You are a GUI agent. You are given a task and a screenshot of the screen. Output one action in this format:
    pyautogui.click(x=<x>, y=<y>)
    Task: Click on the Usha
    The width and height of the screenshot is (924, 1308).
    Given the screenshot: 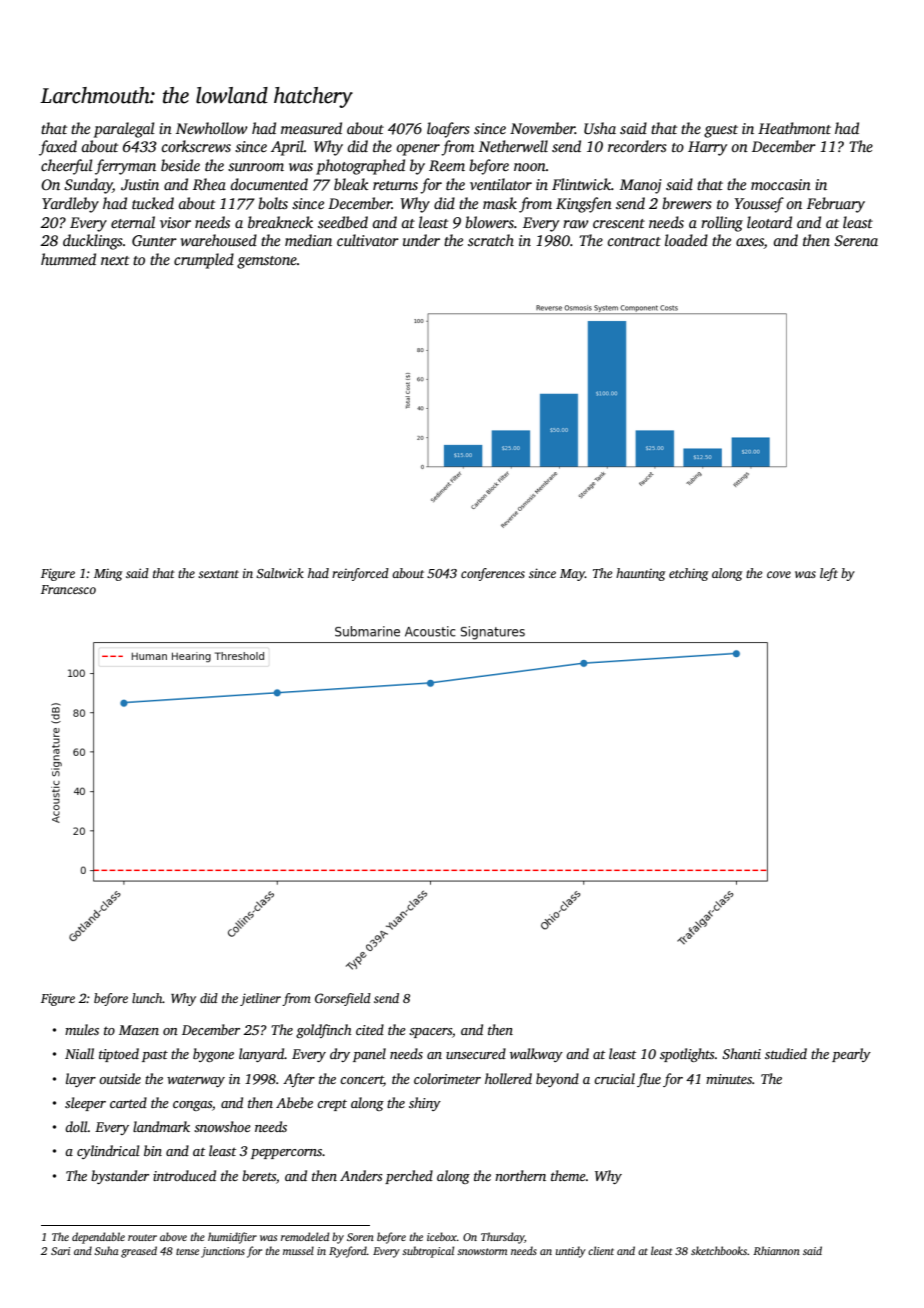 What is the action you would take?
    pyautogui.click(x=600, y=128)
